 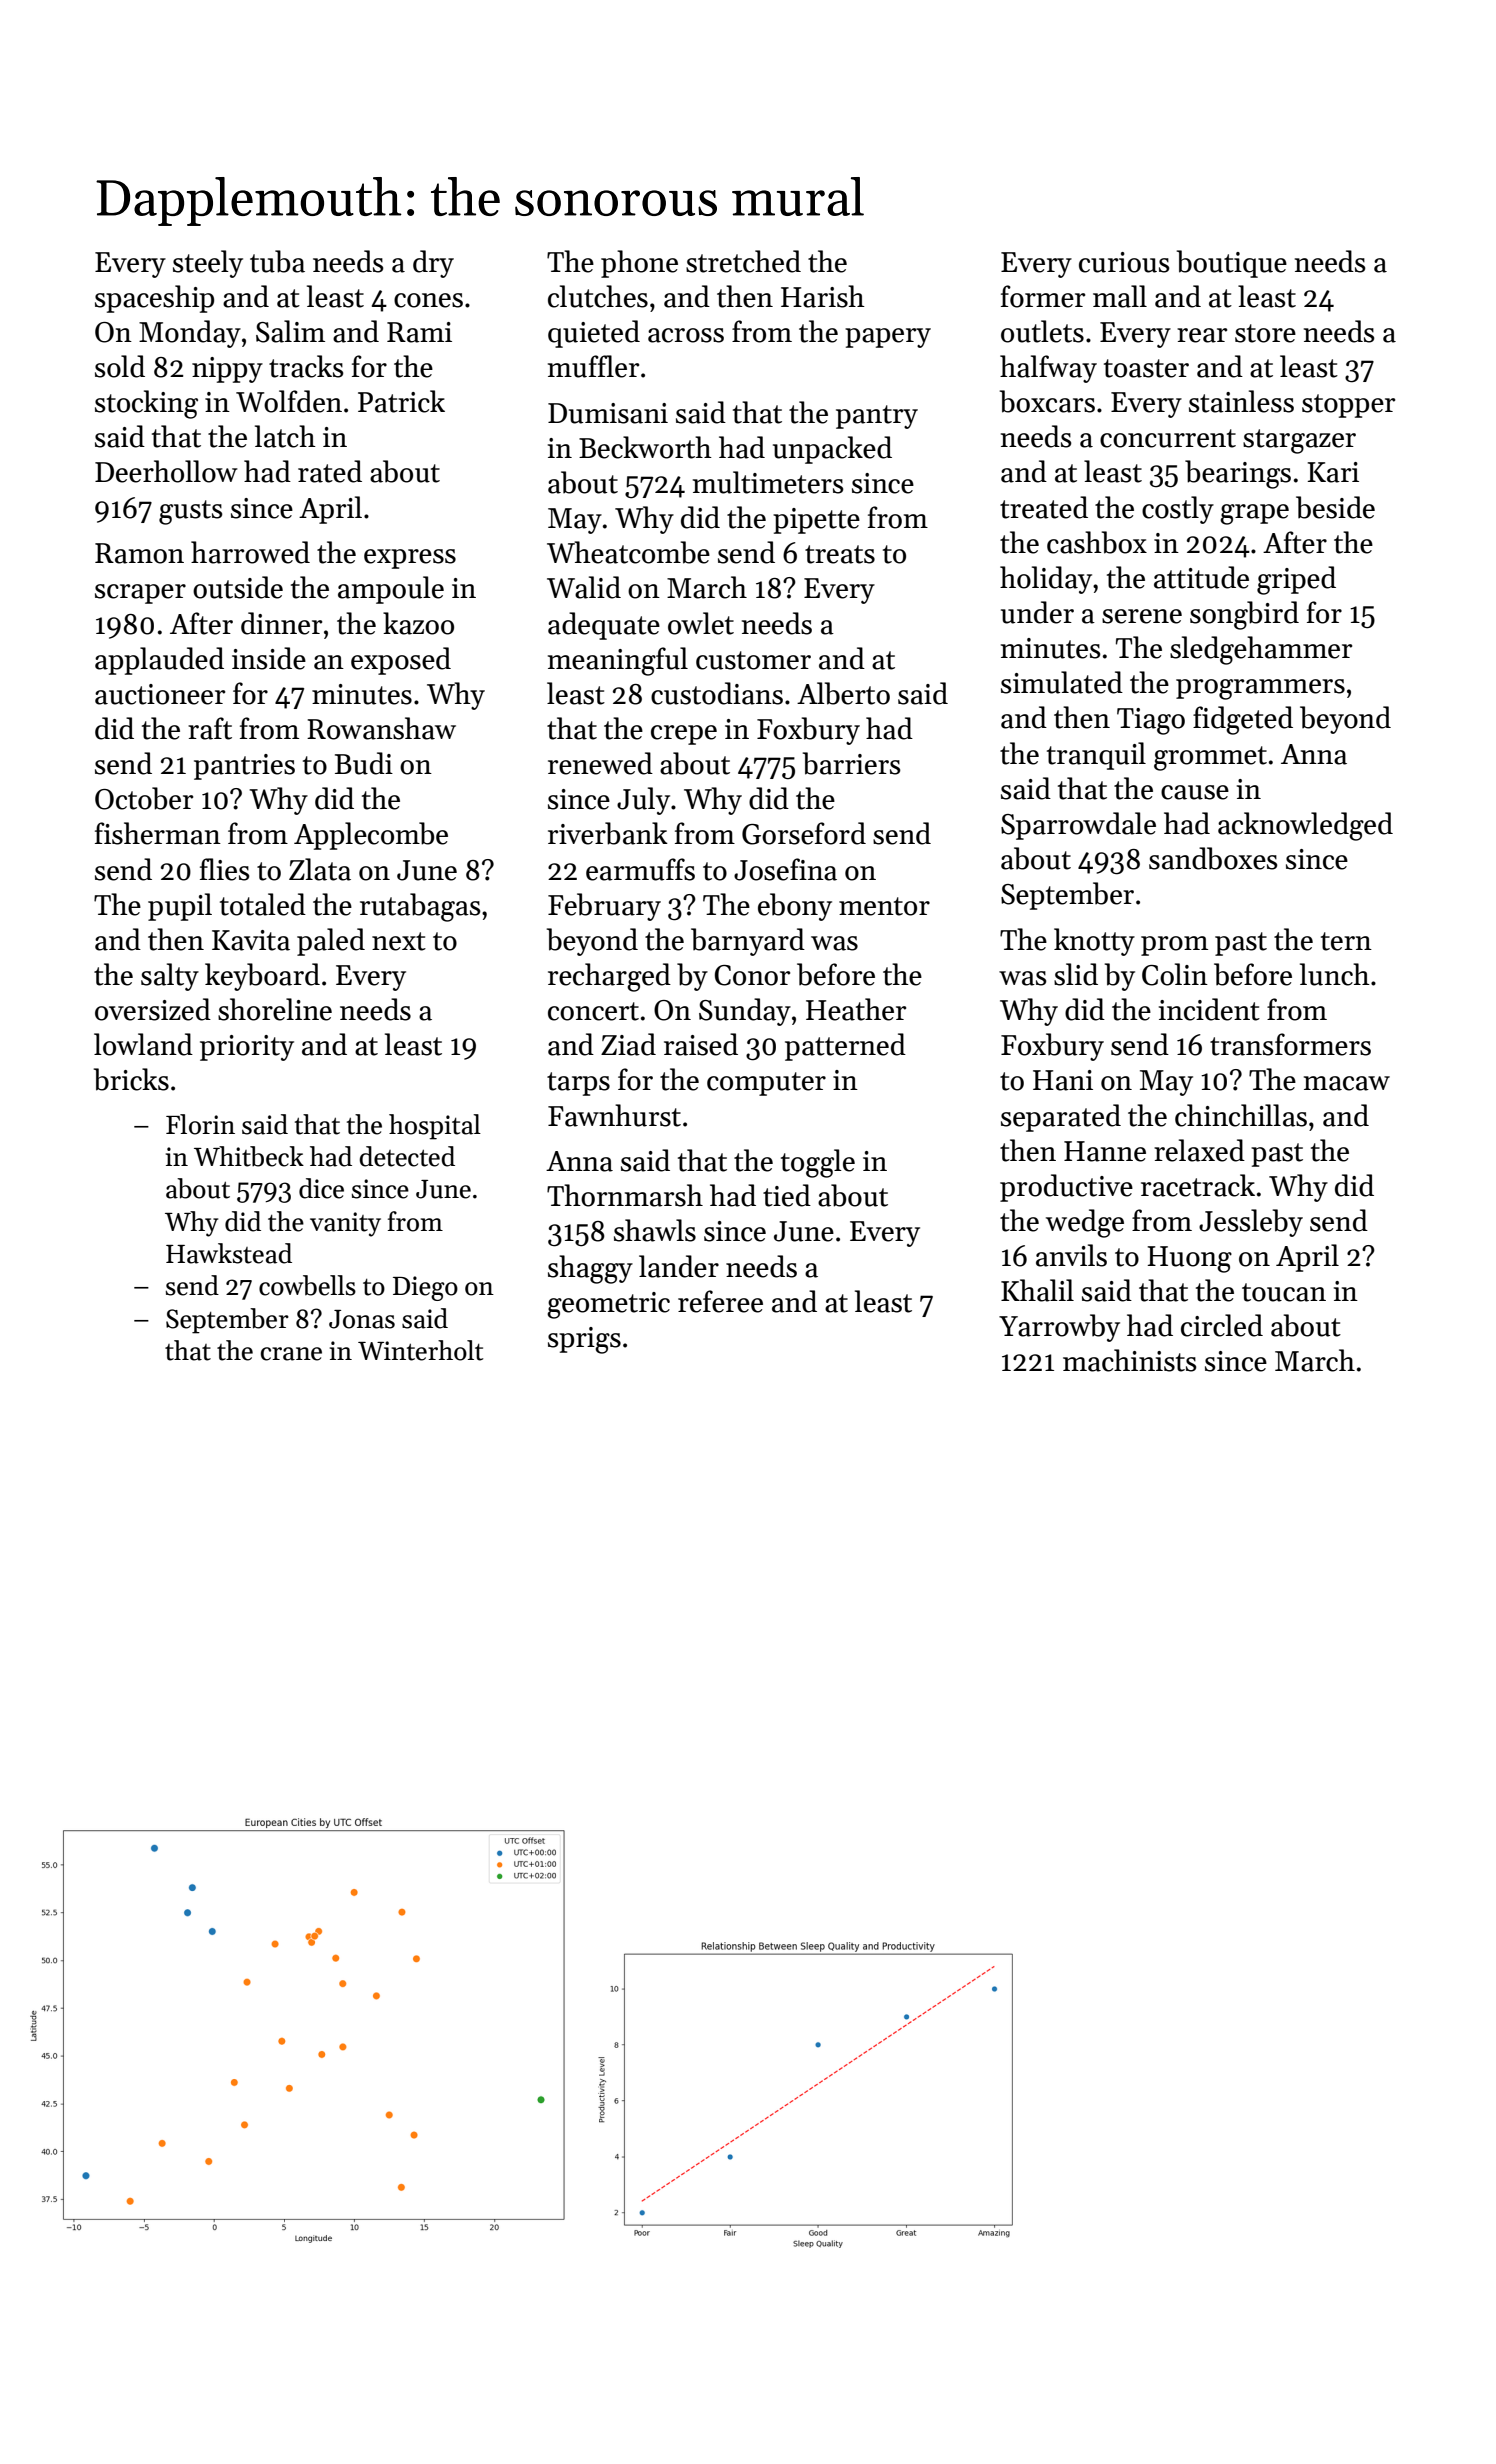 What do you see at coordinates (785, 869) in the screenshot?
I see `Josefina` at bounding box center [785, 869].
